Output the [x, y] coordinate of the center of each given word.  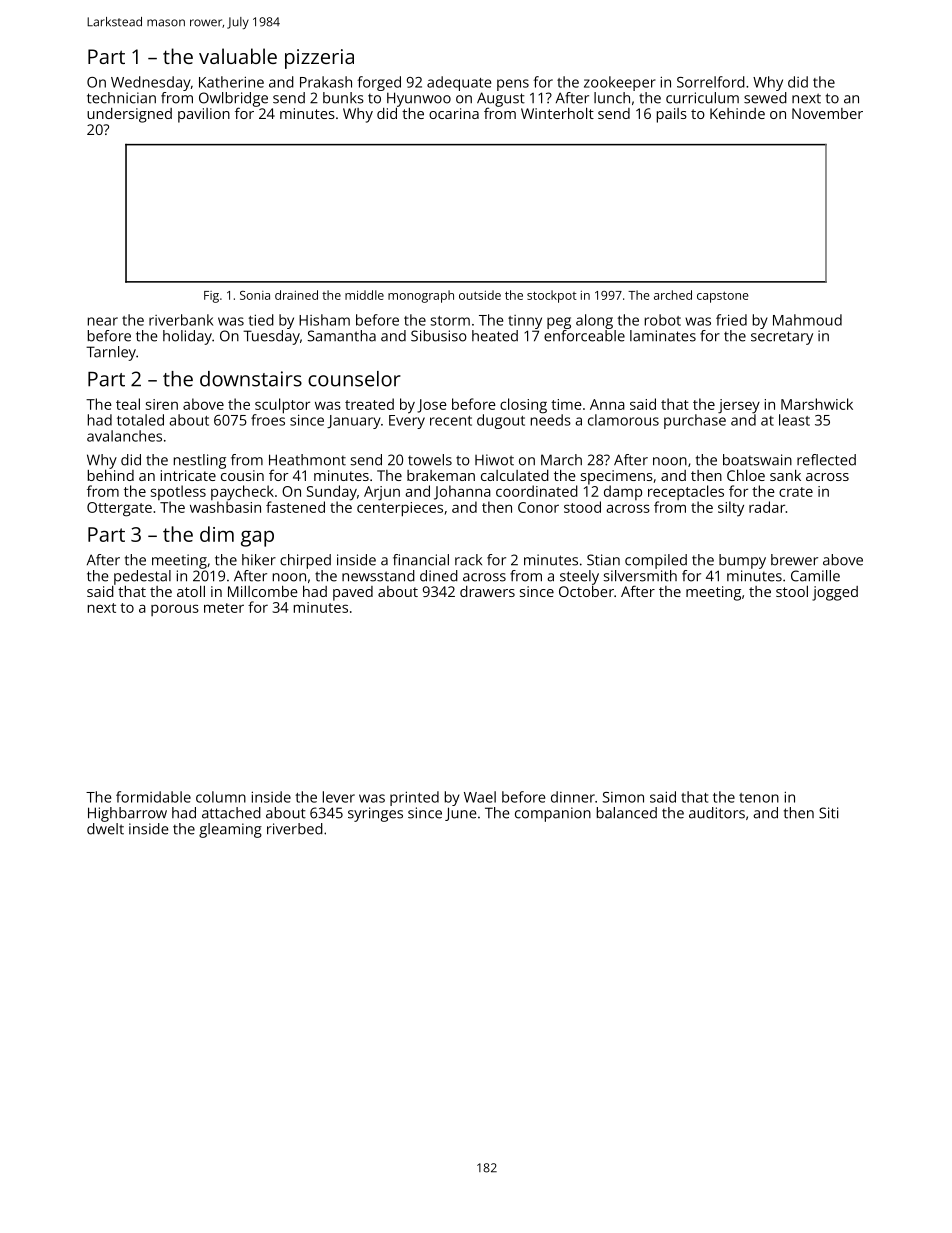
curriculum [702, 98]
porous [175, 610]
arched [673, 295]
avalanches [124, 436]
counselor [354, 379]
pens [513, 85]
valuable [238, 56]
